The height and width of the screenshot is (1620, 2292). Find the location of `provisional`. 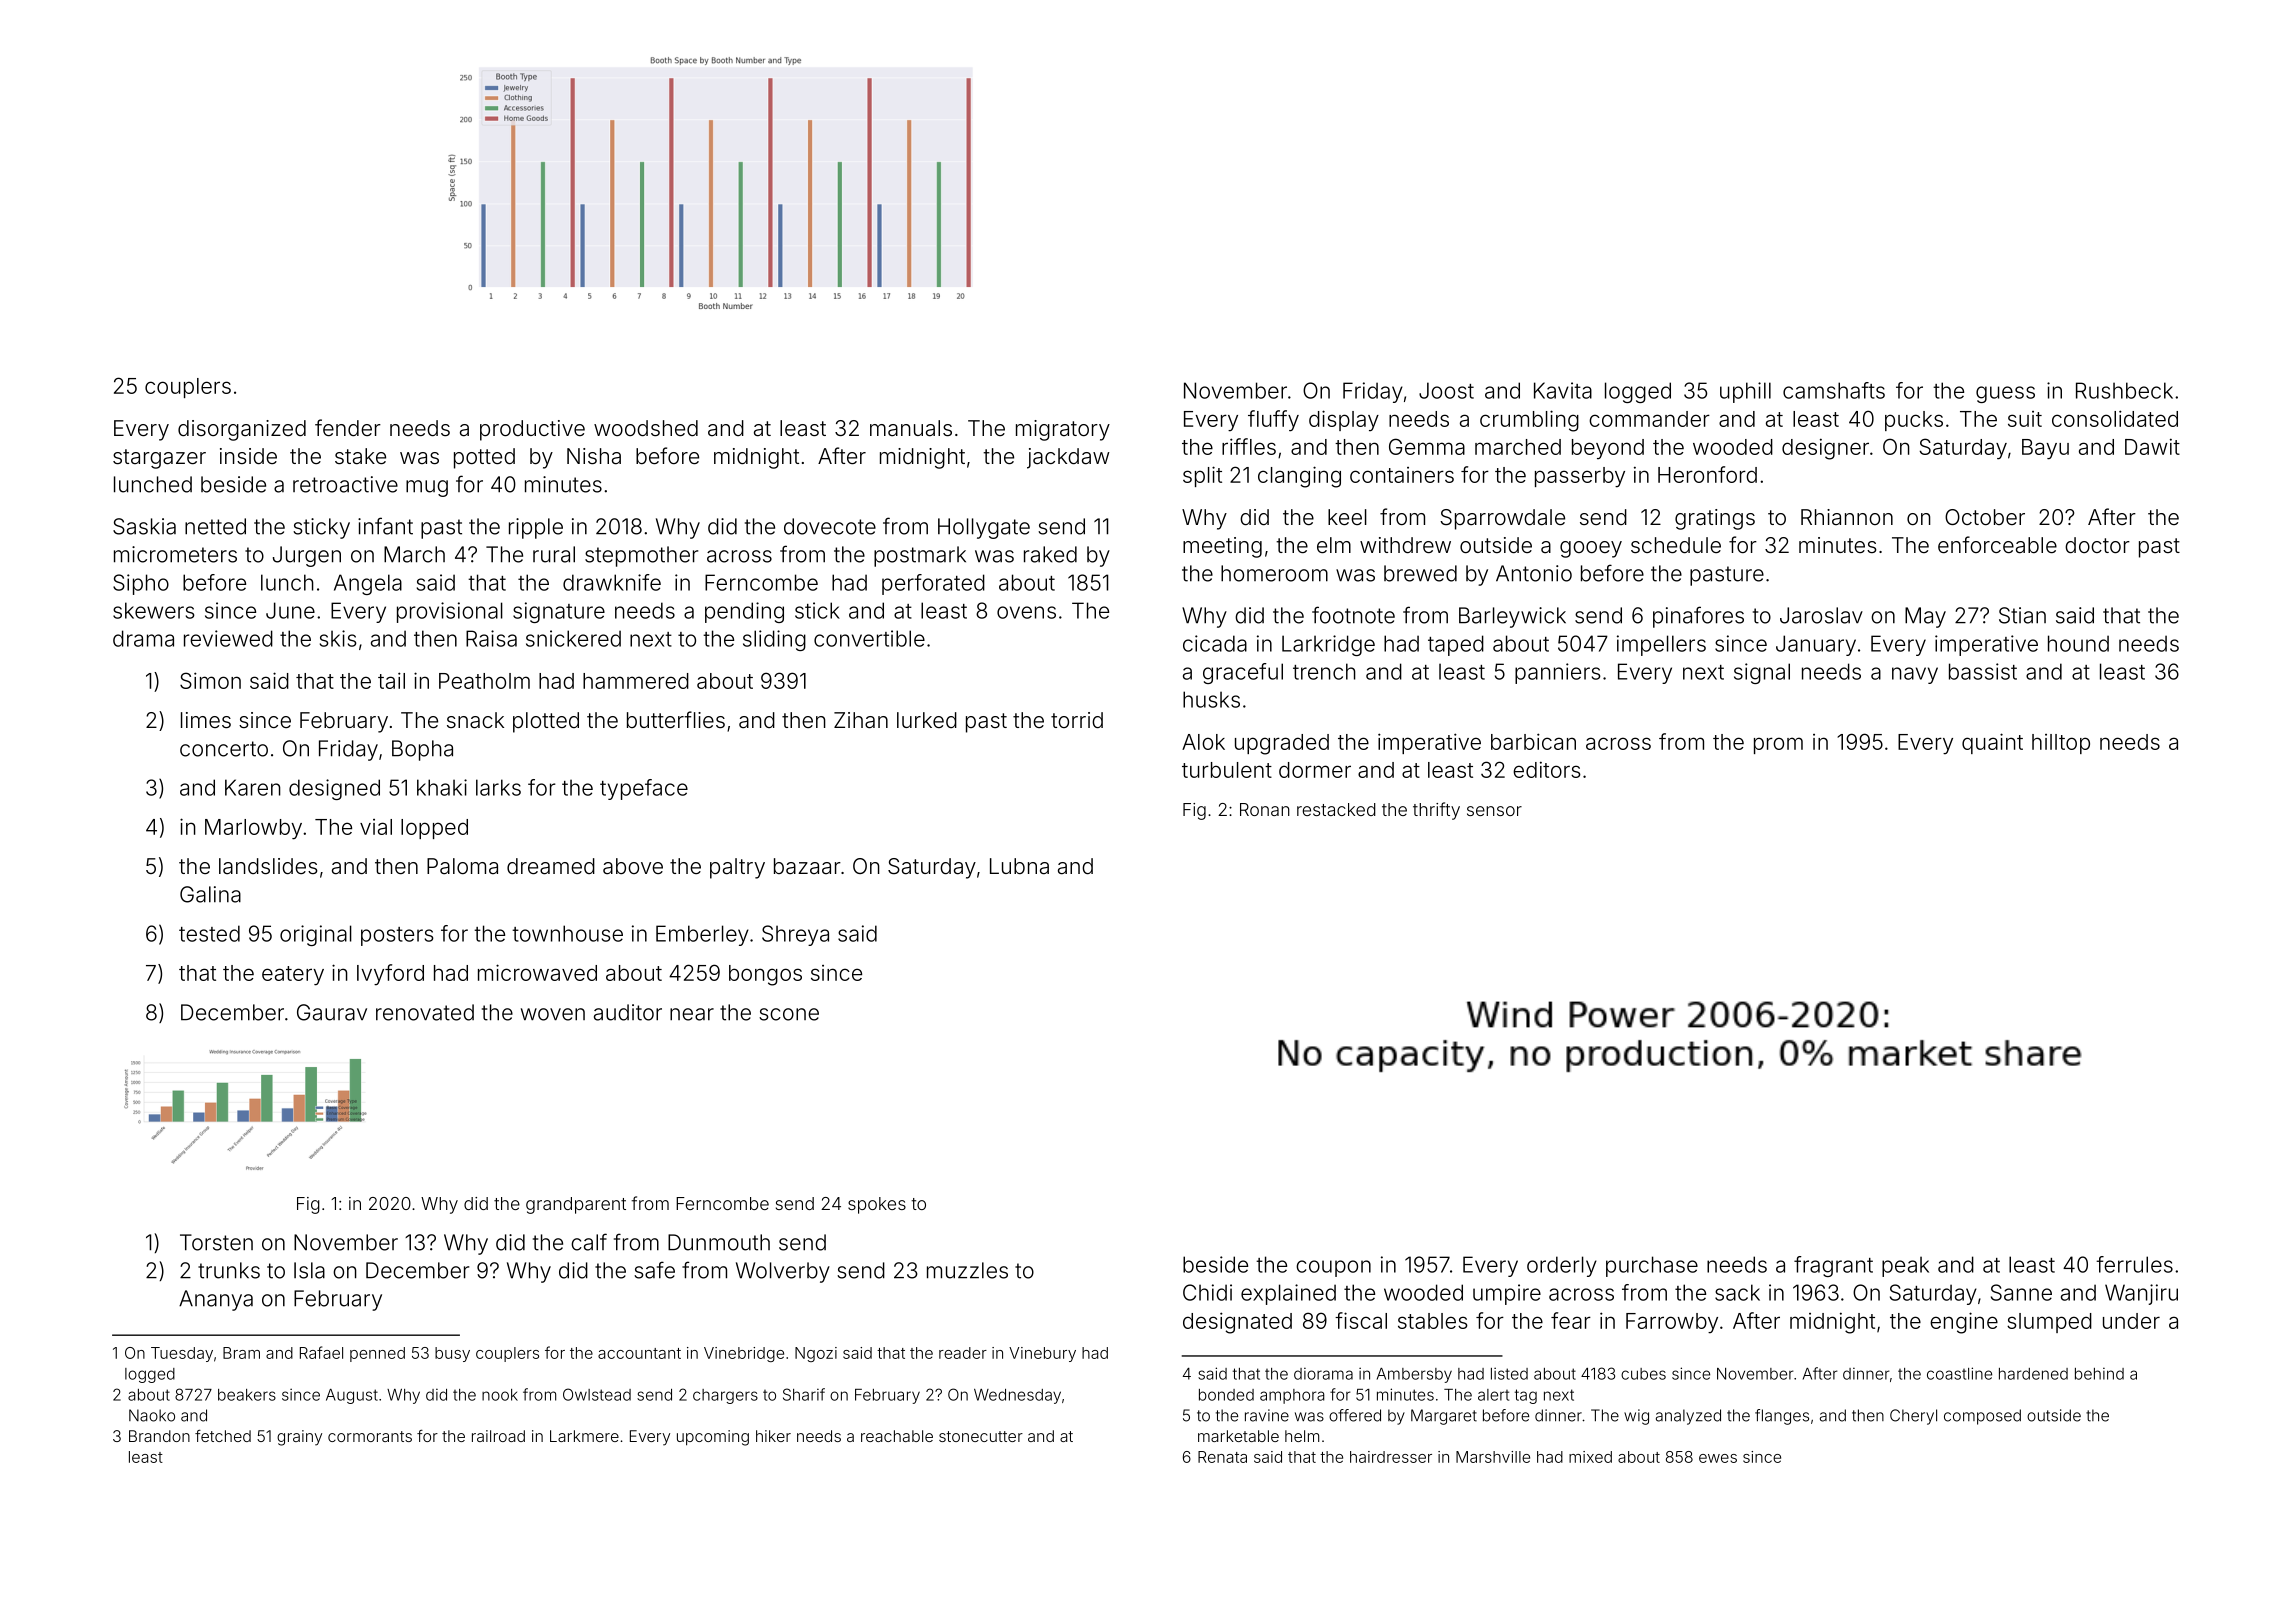

provisional is located at coordinates (450, 612).
